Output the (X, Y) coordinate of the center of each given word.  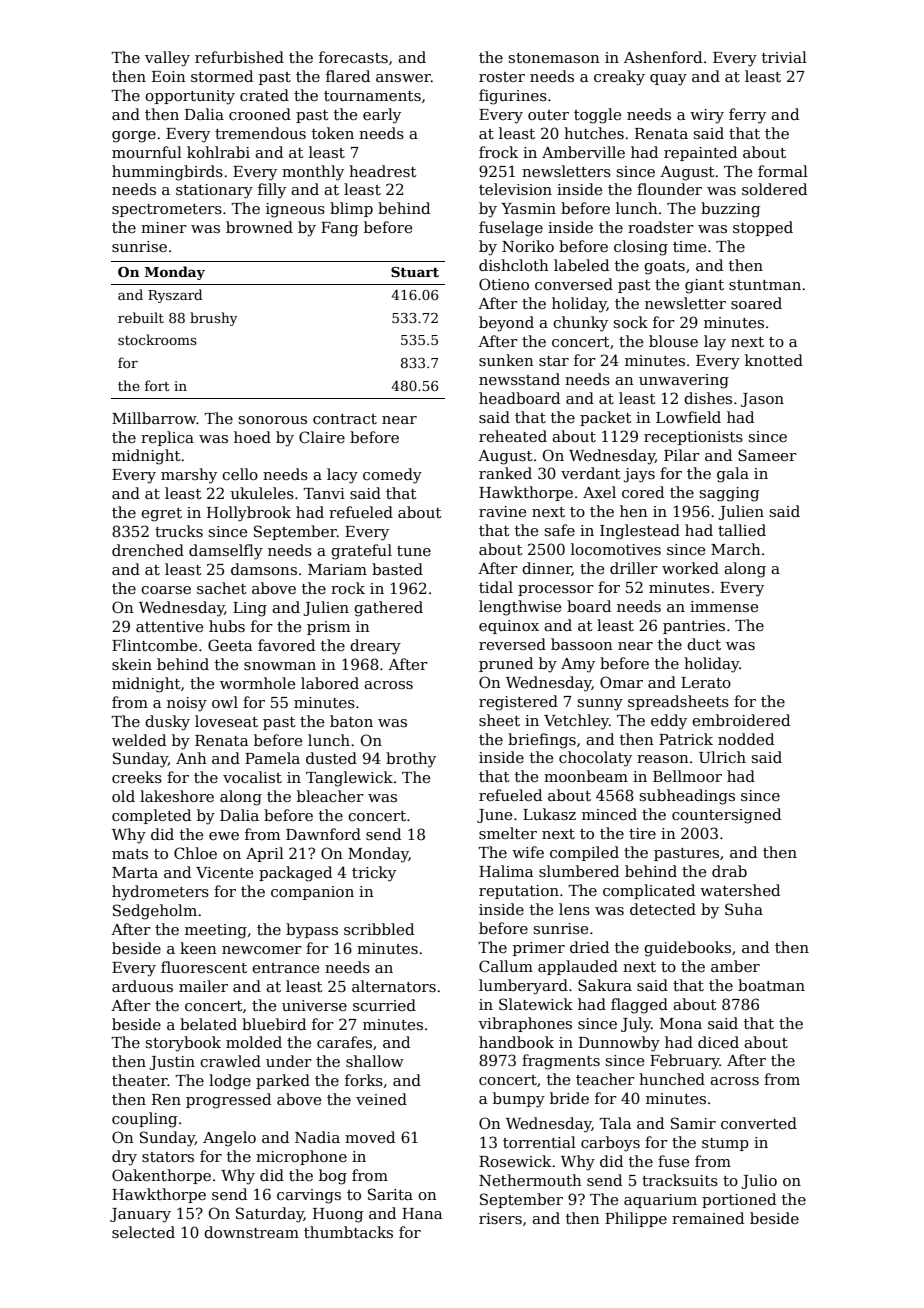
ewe (224, 836)
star (554, 361)
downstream (251, 1232)
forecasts (353, 57)
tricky (374, 874)
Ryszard (175, 296)
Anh (191, 758)
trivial (784, 57)
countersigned (726, 816)
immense (724, 606)
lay (715, 343)
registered (518, 703)
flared (348, 76)
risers (500, 1218)
